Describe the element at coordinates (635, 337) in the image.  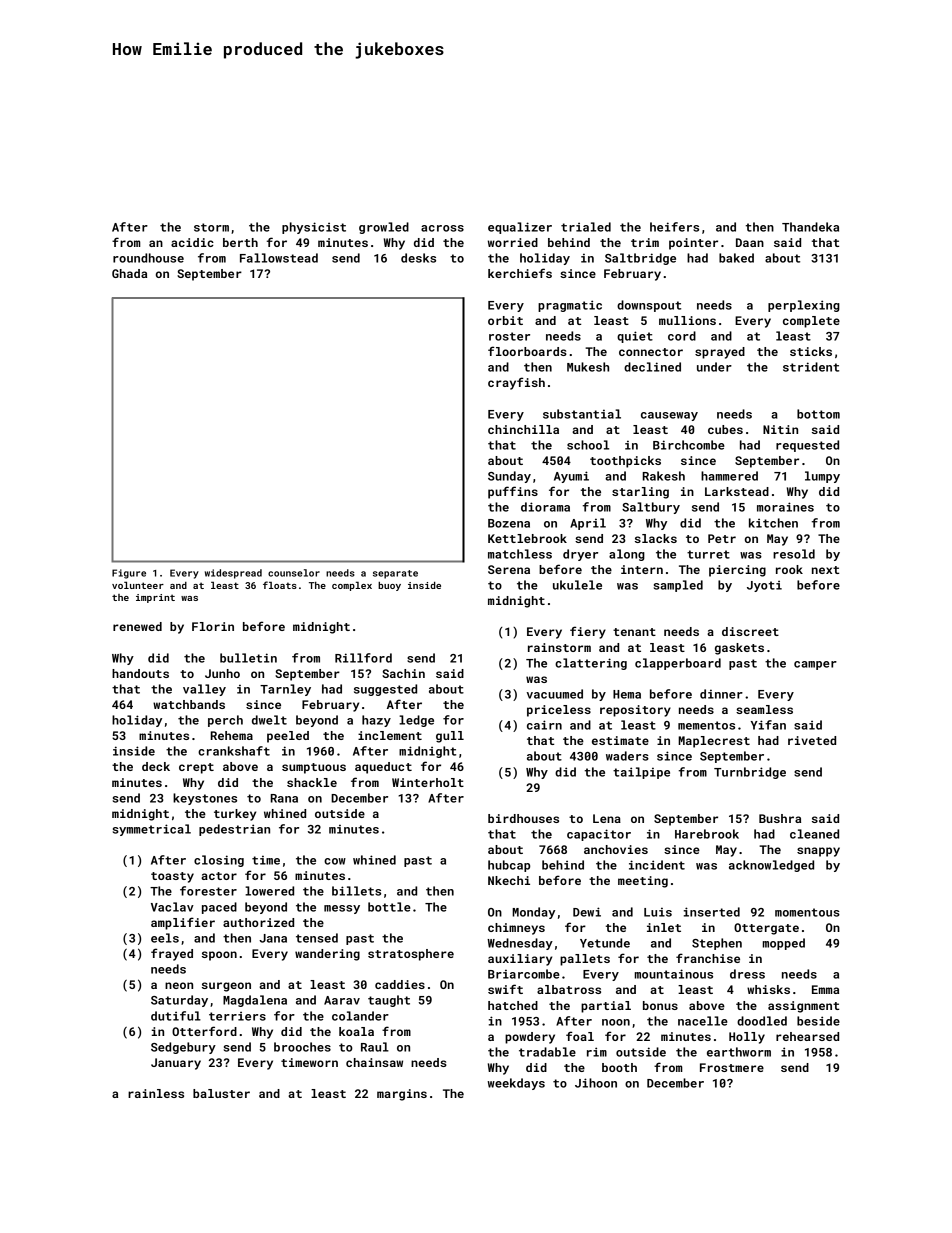
I see `quiet` at that location.
